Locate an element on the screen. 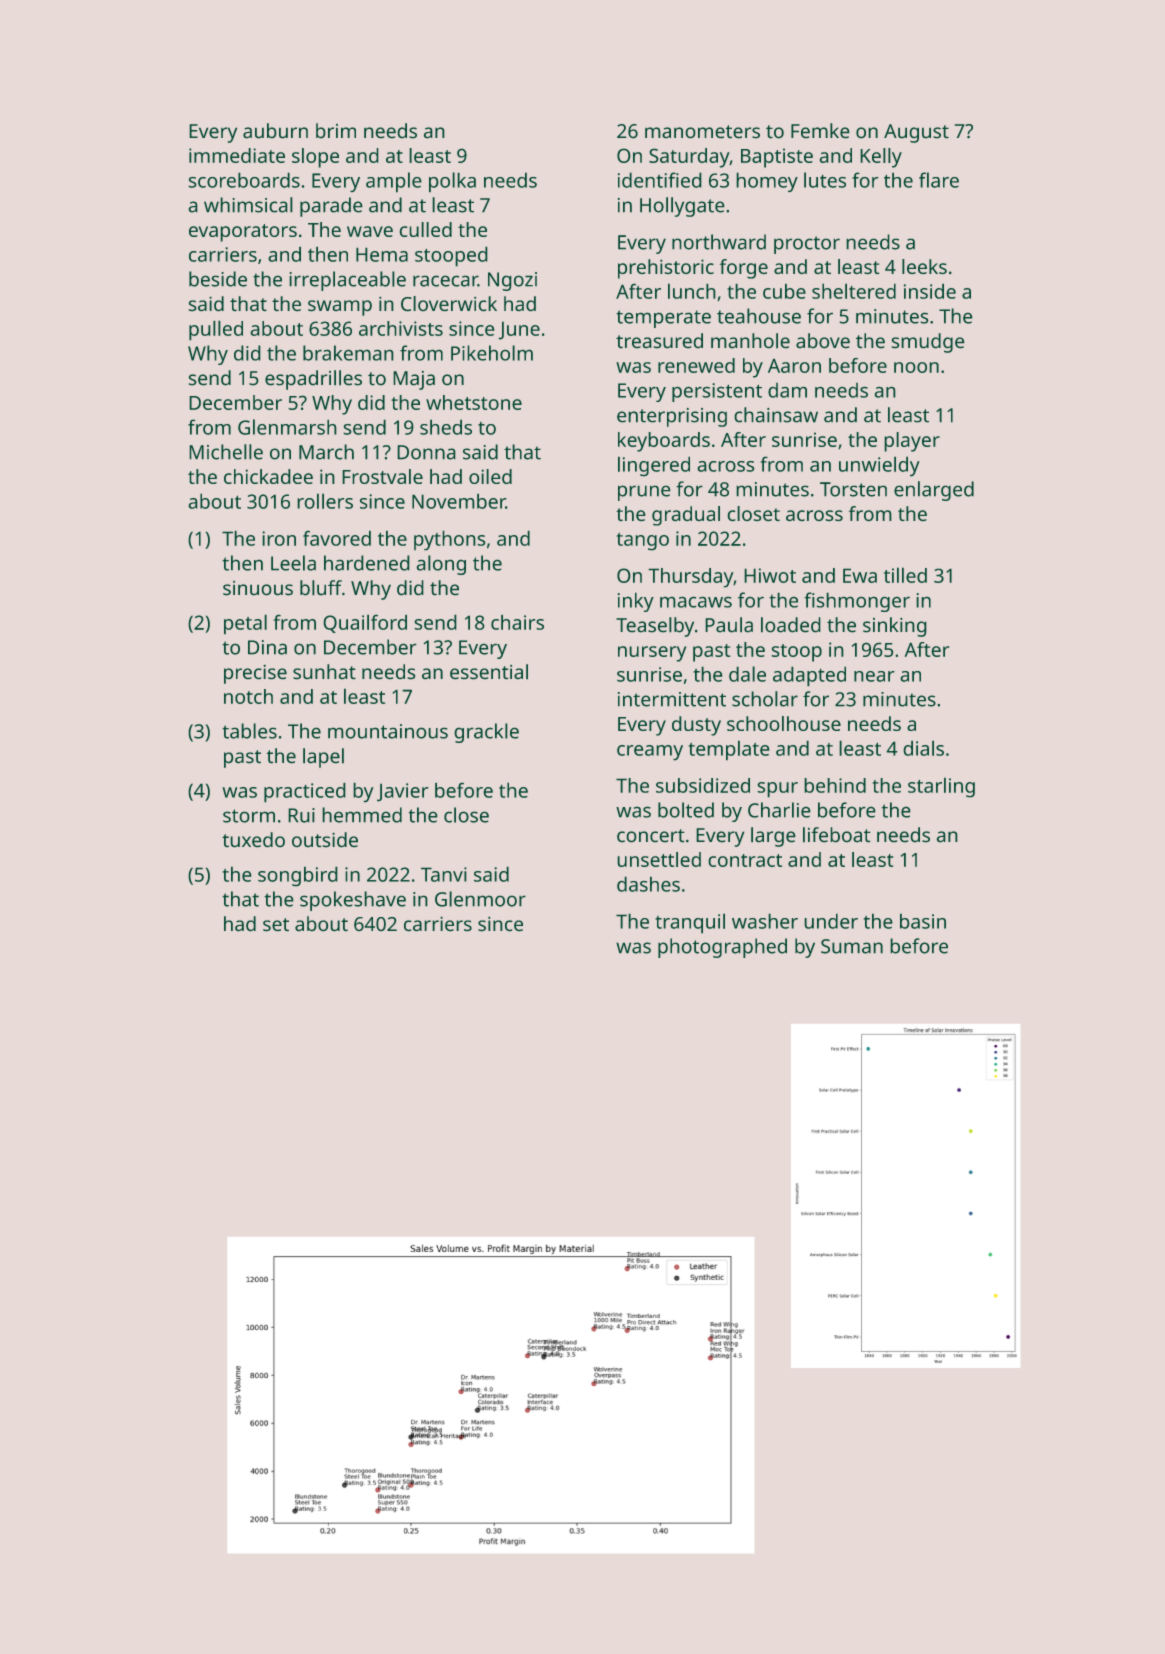  pulled is located at coordinates (216, 330).
